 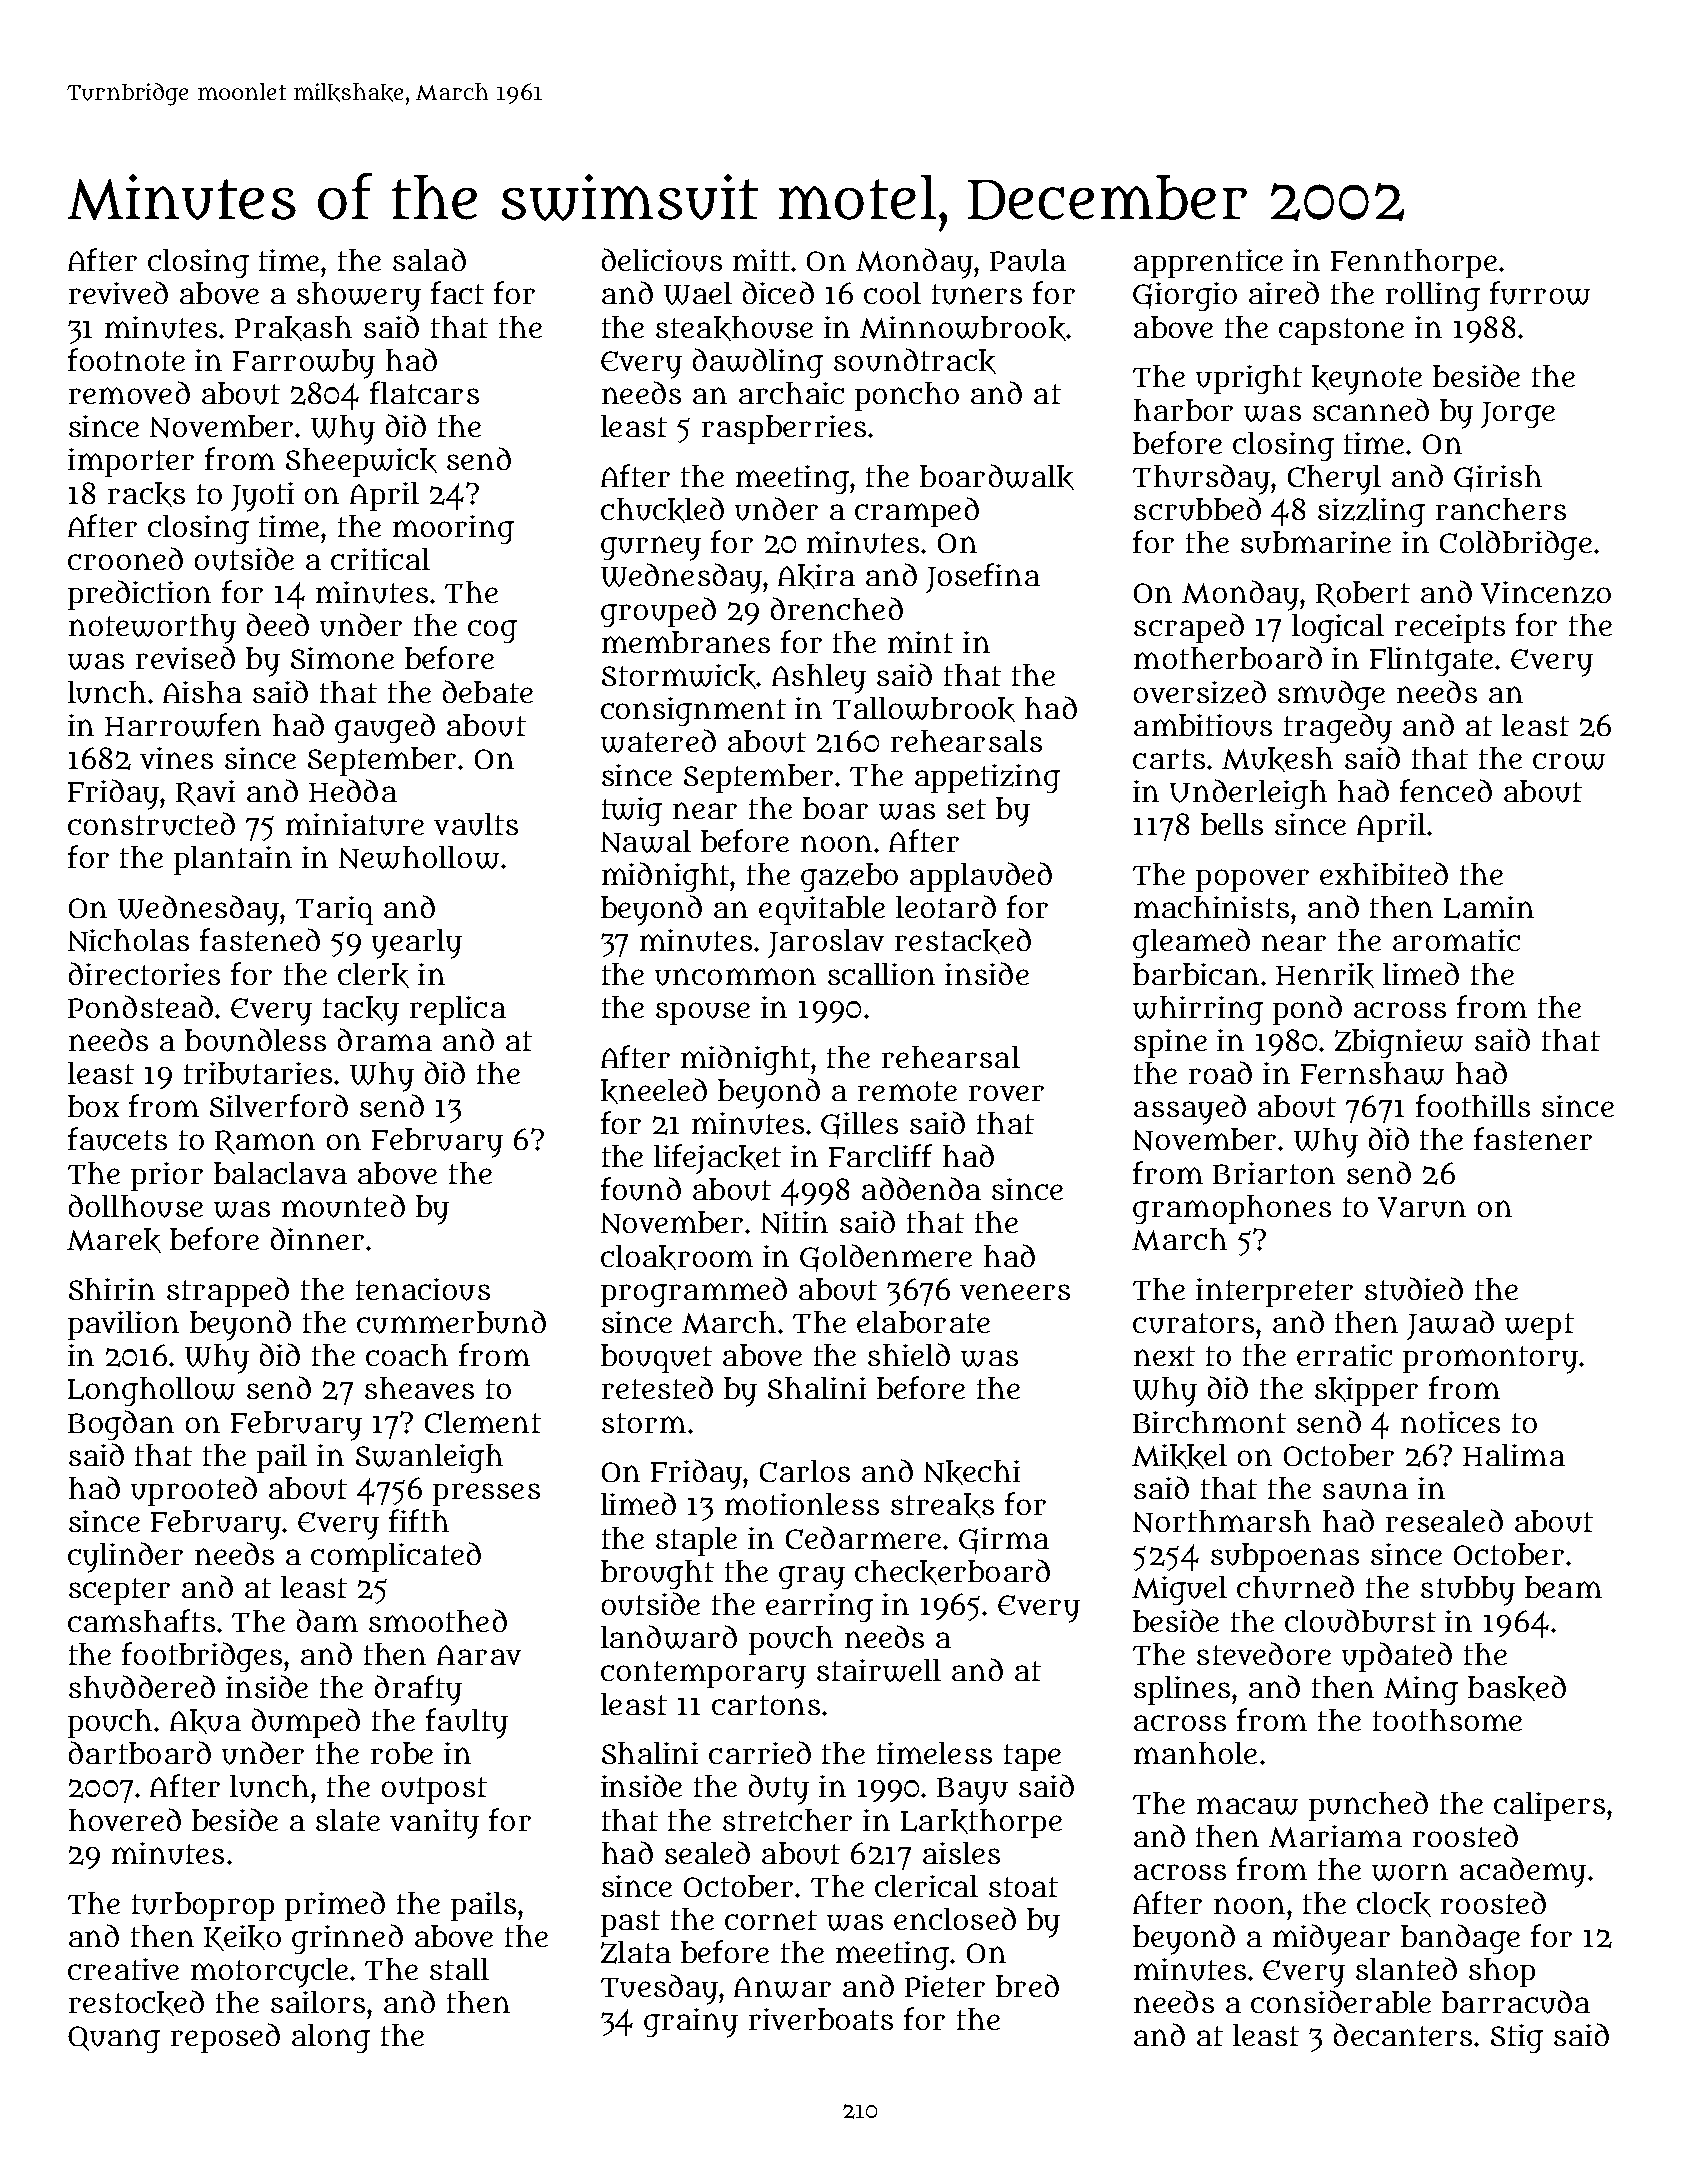 What do you see at coordinates (331, 2038) in the screenshot?
I see `along` at bounding box center [331, 2038].
